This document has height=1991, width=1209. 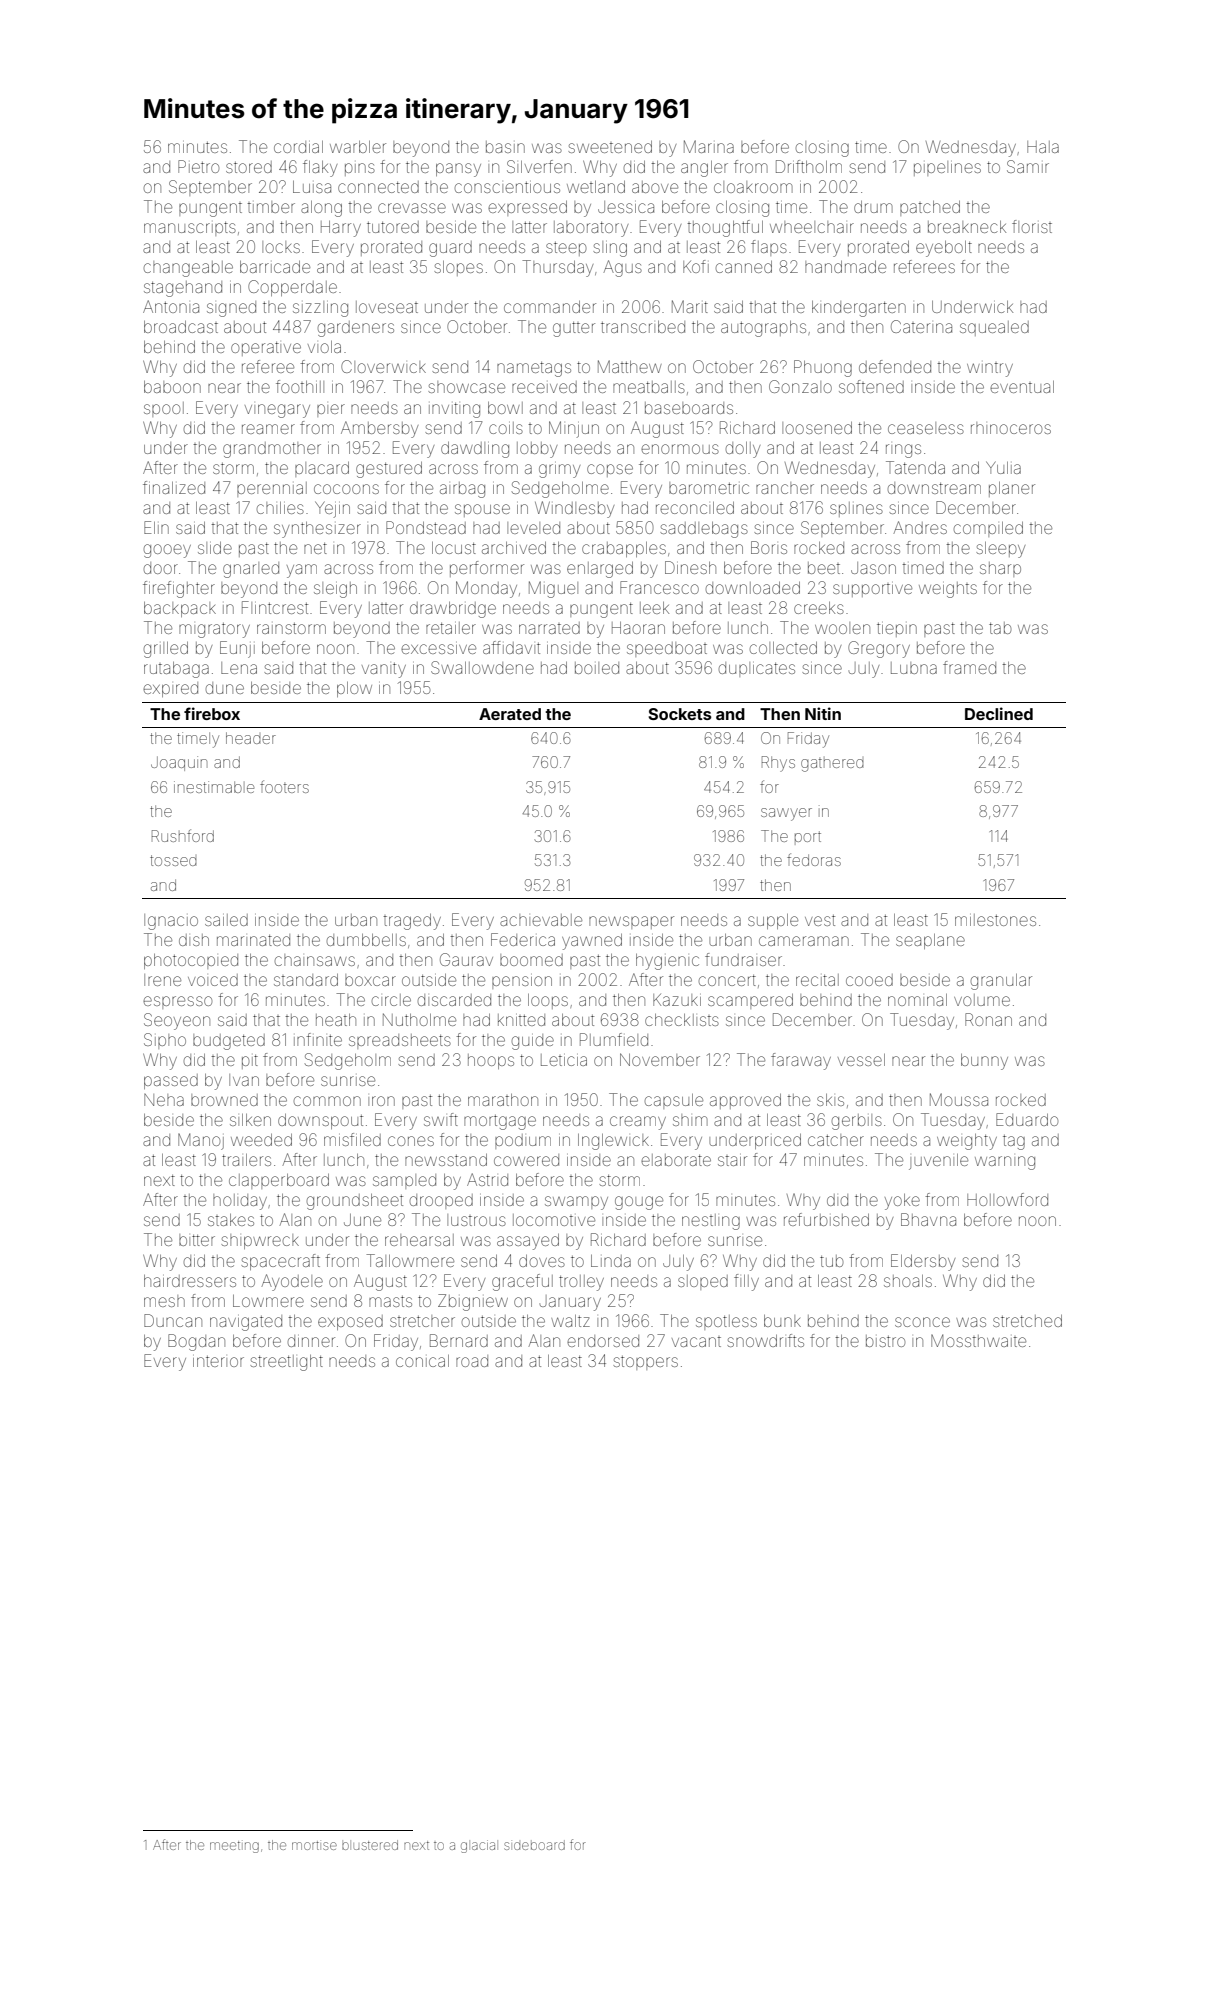 I want to click on grilled, so click(x=166, y=650).
